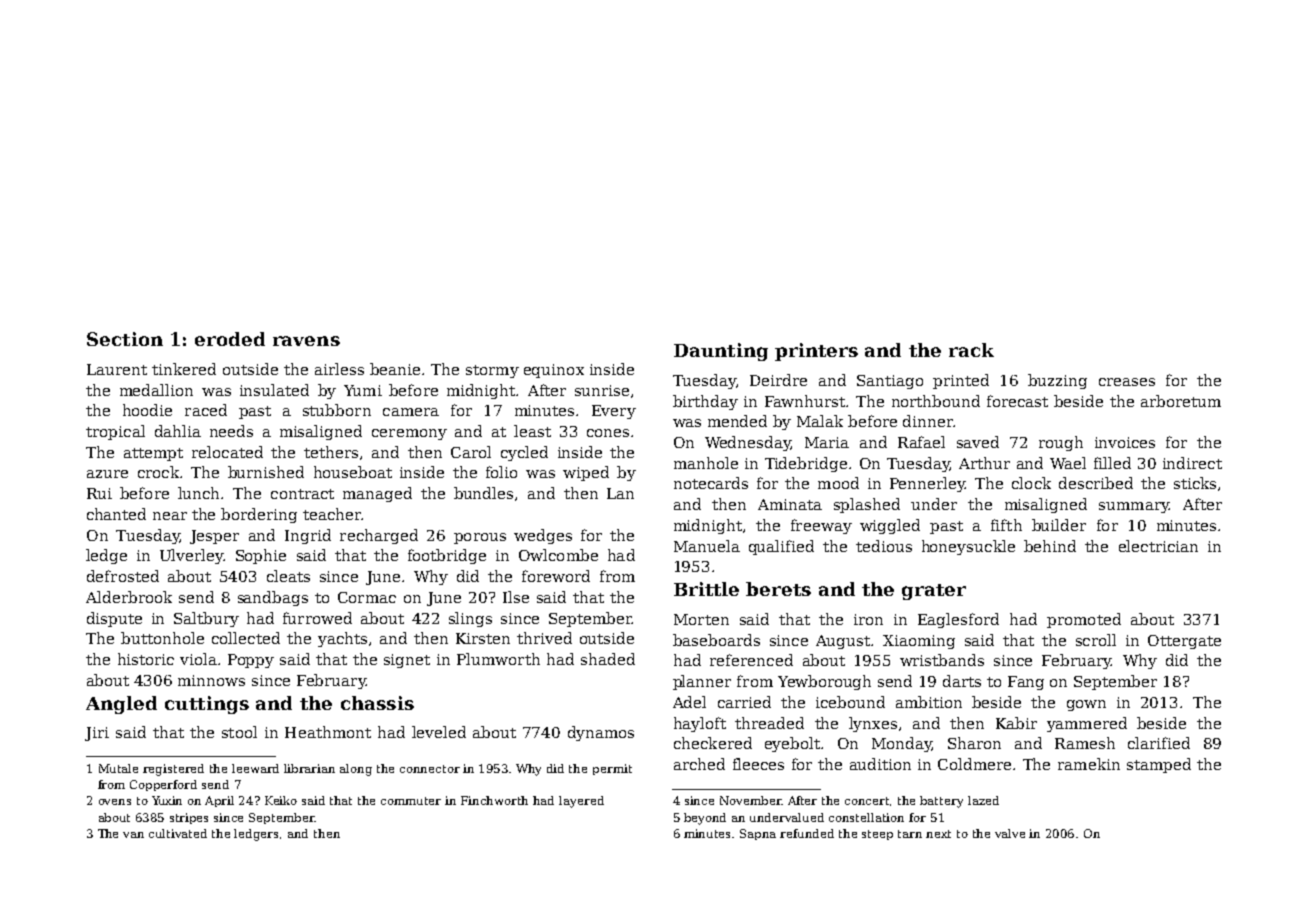  I want to click on promoted, so click(1084, 620).
